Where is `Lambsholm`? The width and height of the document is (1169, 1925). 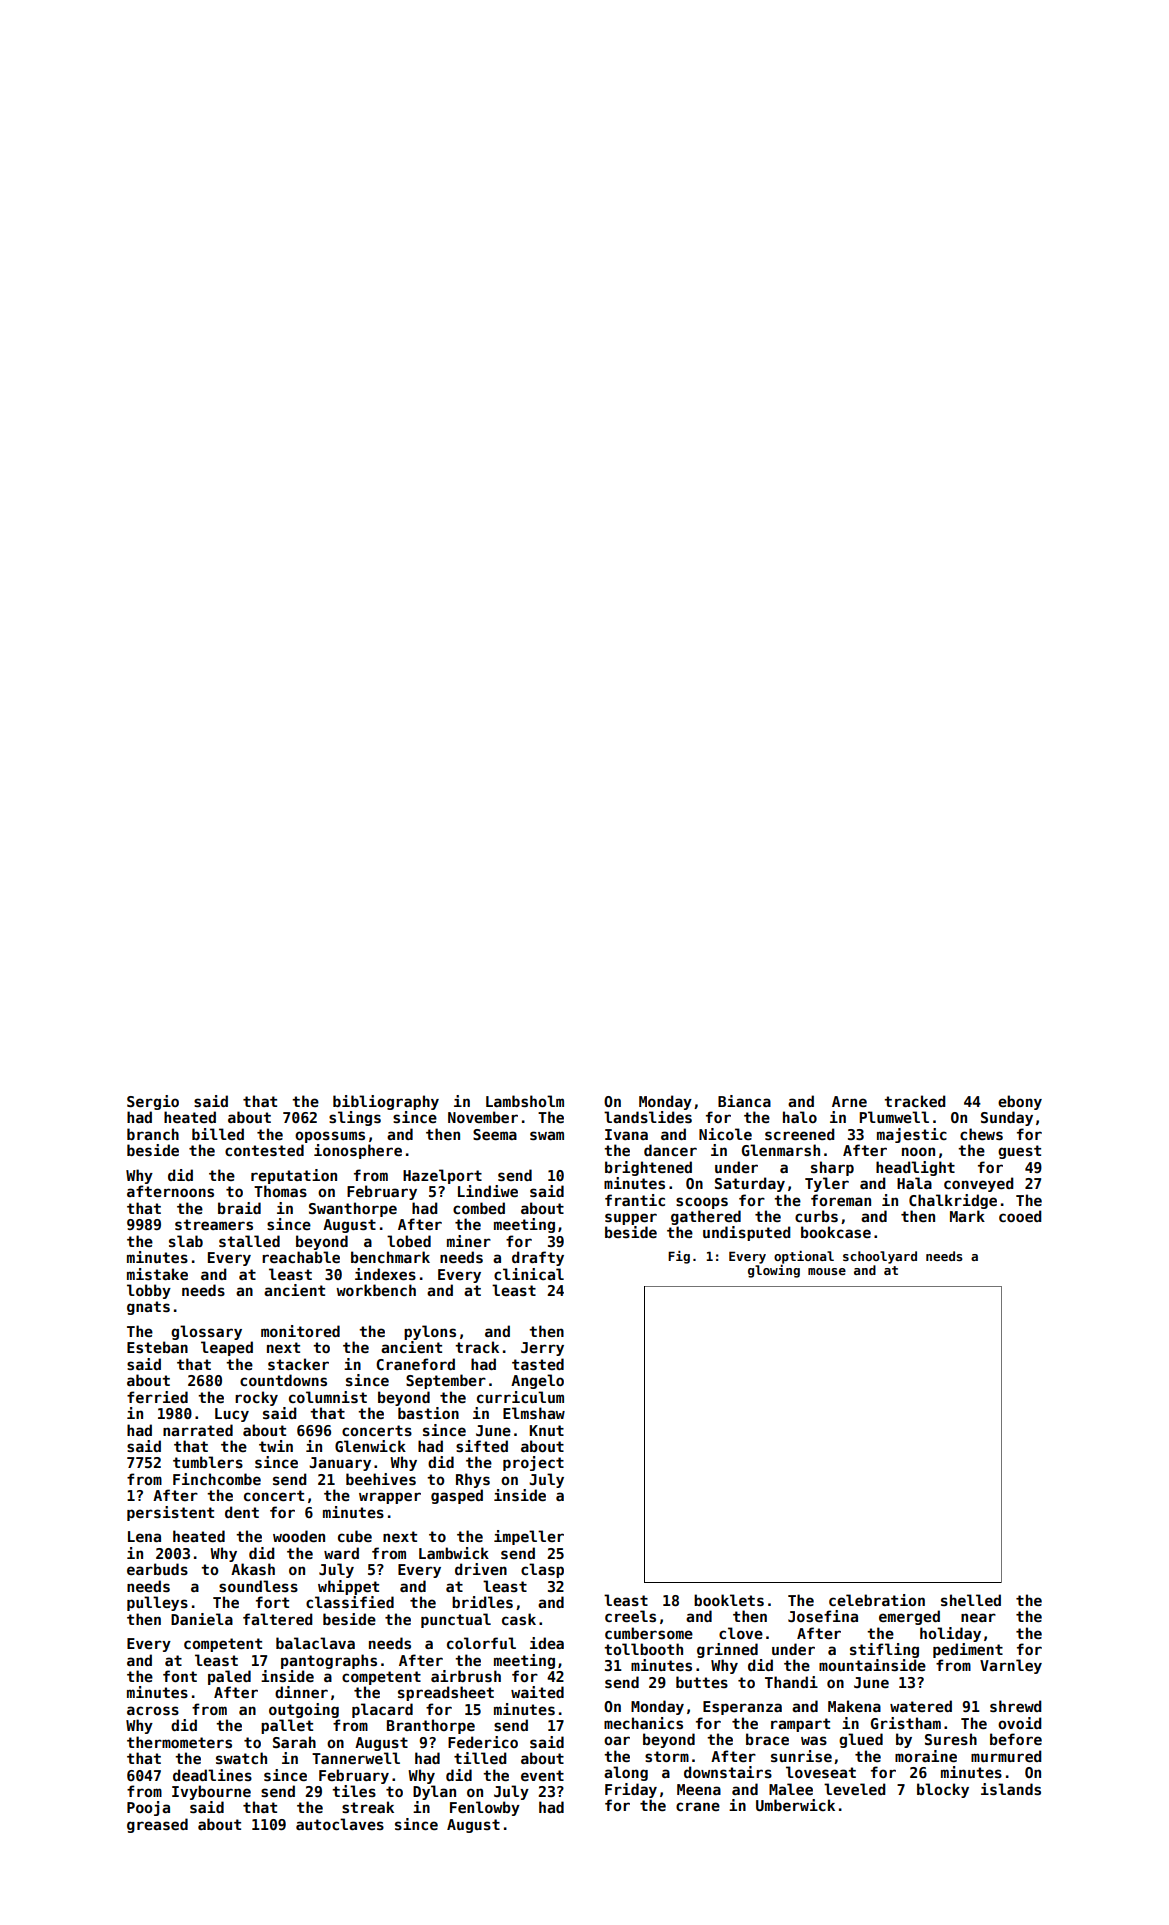 Lambsholm is located at coordinates (525, 1101).
